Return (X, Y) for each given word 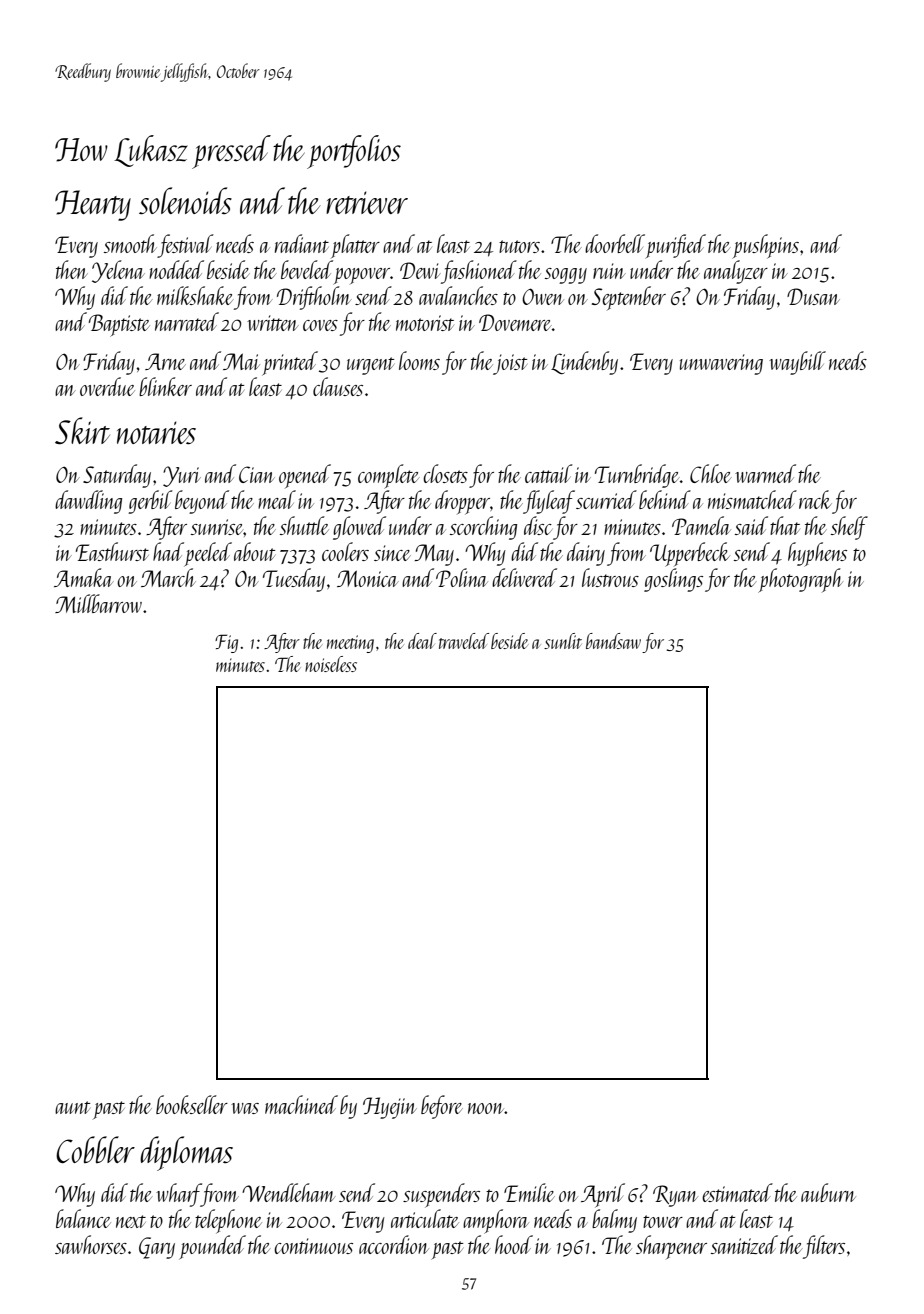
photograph (800, 580)
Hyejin (390, 1108)
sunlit (563, 641)
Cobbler (95, 1149)
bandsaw (613, 641)
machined (301, 1104)
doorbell (615, 243)
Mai (241, 361)
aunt (72, 1107)
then (72, 269)
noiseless (331, 664)
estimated (737, 1192)
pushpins (765, 246)
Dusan (813, 296)
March (168, 577)
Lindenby (584, 363)
